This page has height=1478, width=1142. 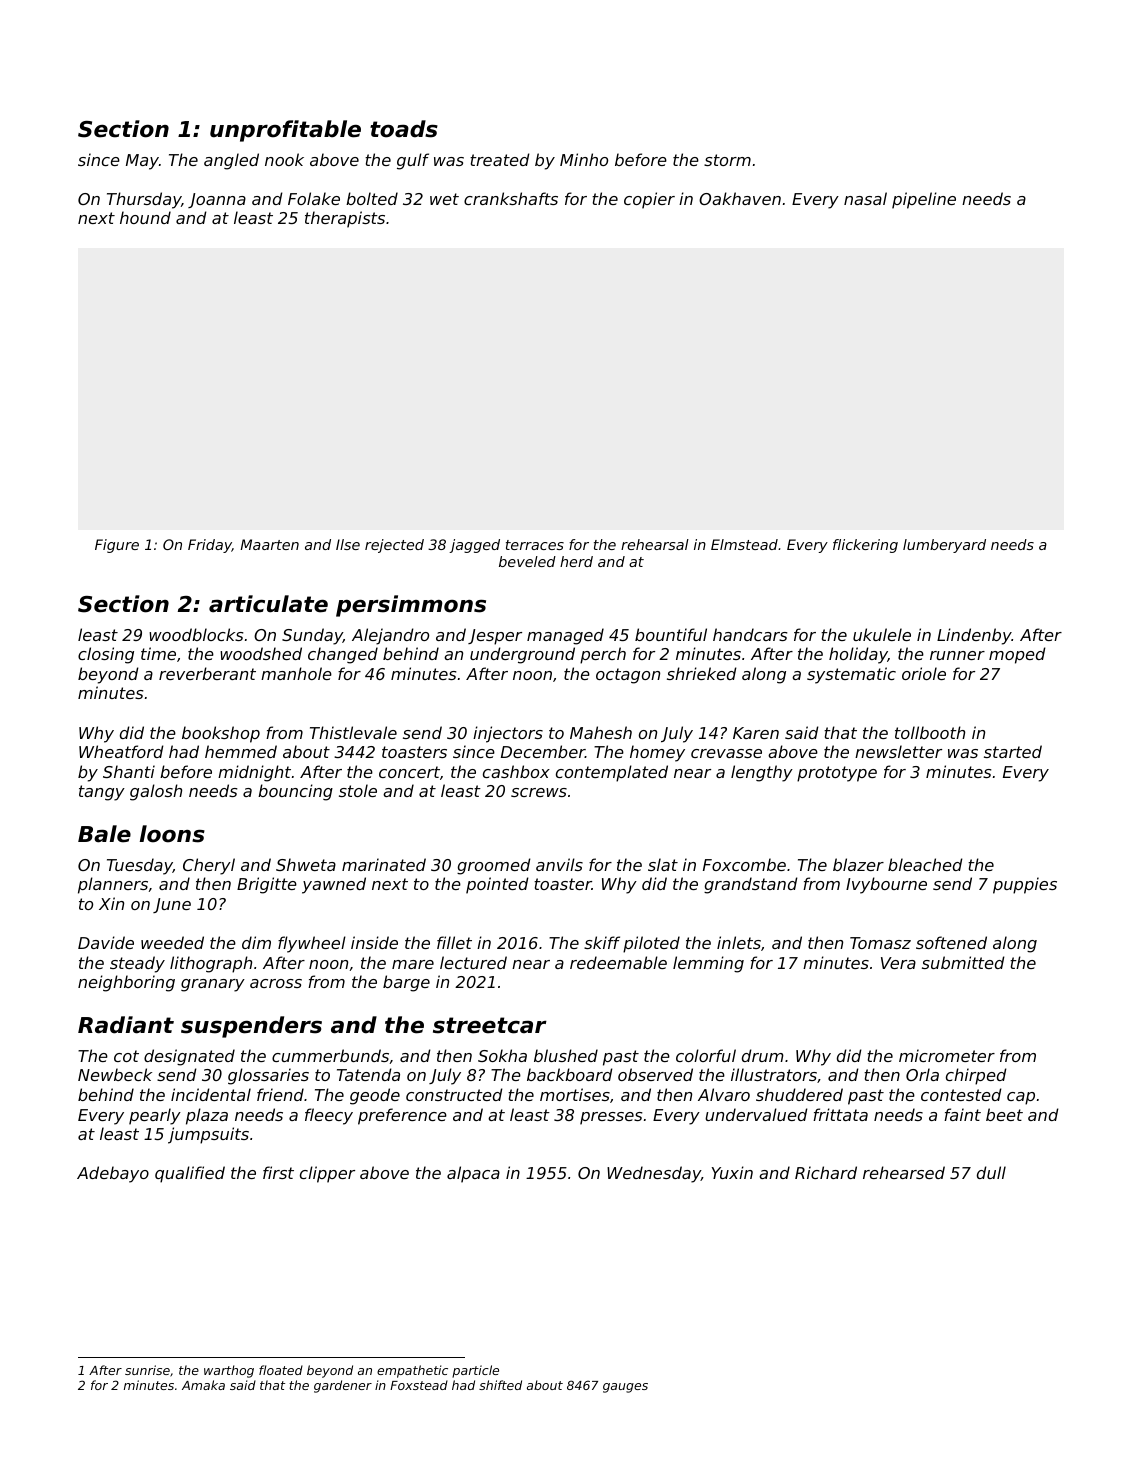 What do you see at coordinates (231, 161) in the page?
I see `angled` at bounding box center [231, 161].
